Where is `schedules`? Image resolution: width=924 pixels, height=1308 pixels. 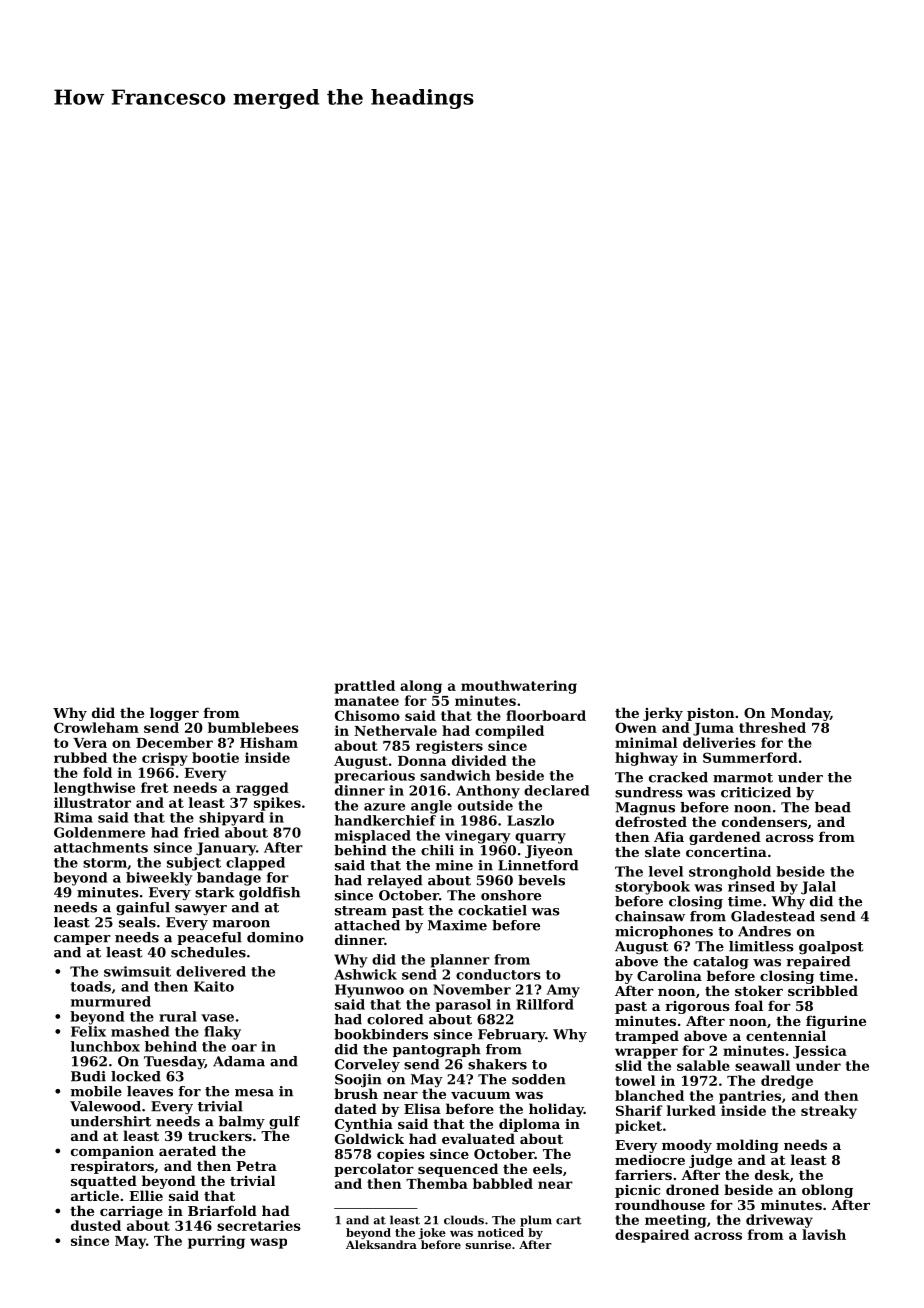 schedules is located at coordinates (208, 952).
